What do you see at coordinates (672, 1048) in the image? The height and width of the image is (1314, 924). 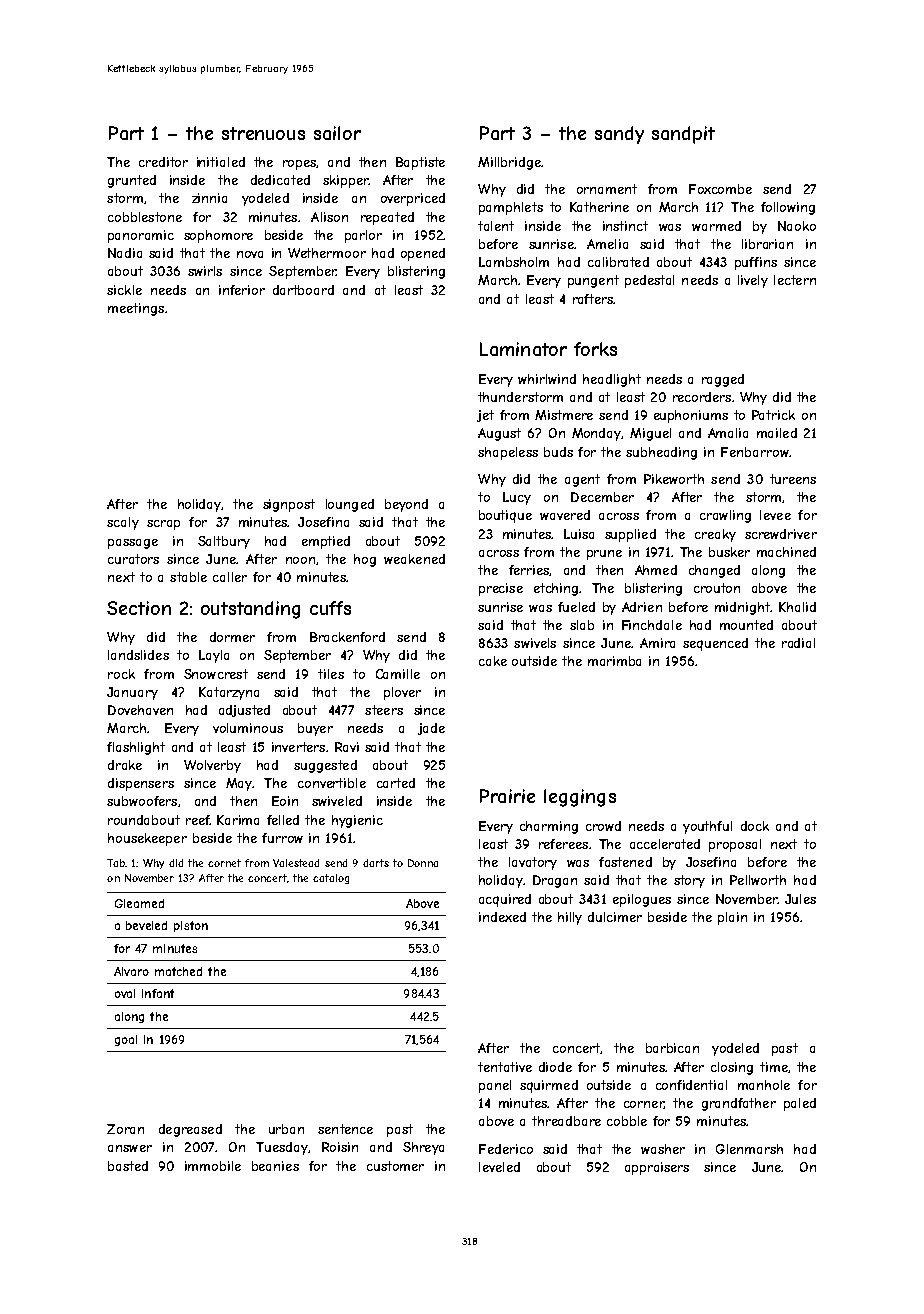 I see `barbican` at bounding box center [672, 1048].
